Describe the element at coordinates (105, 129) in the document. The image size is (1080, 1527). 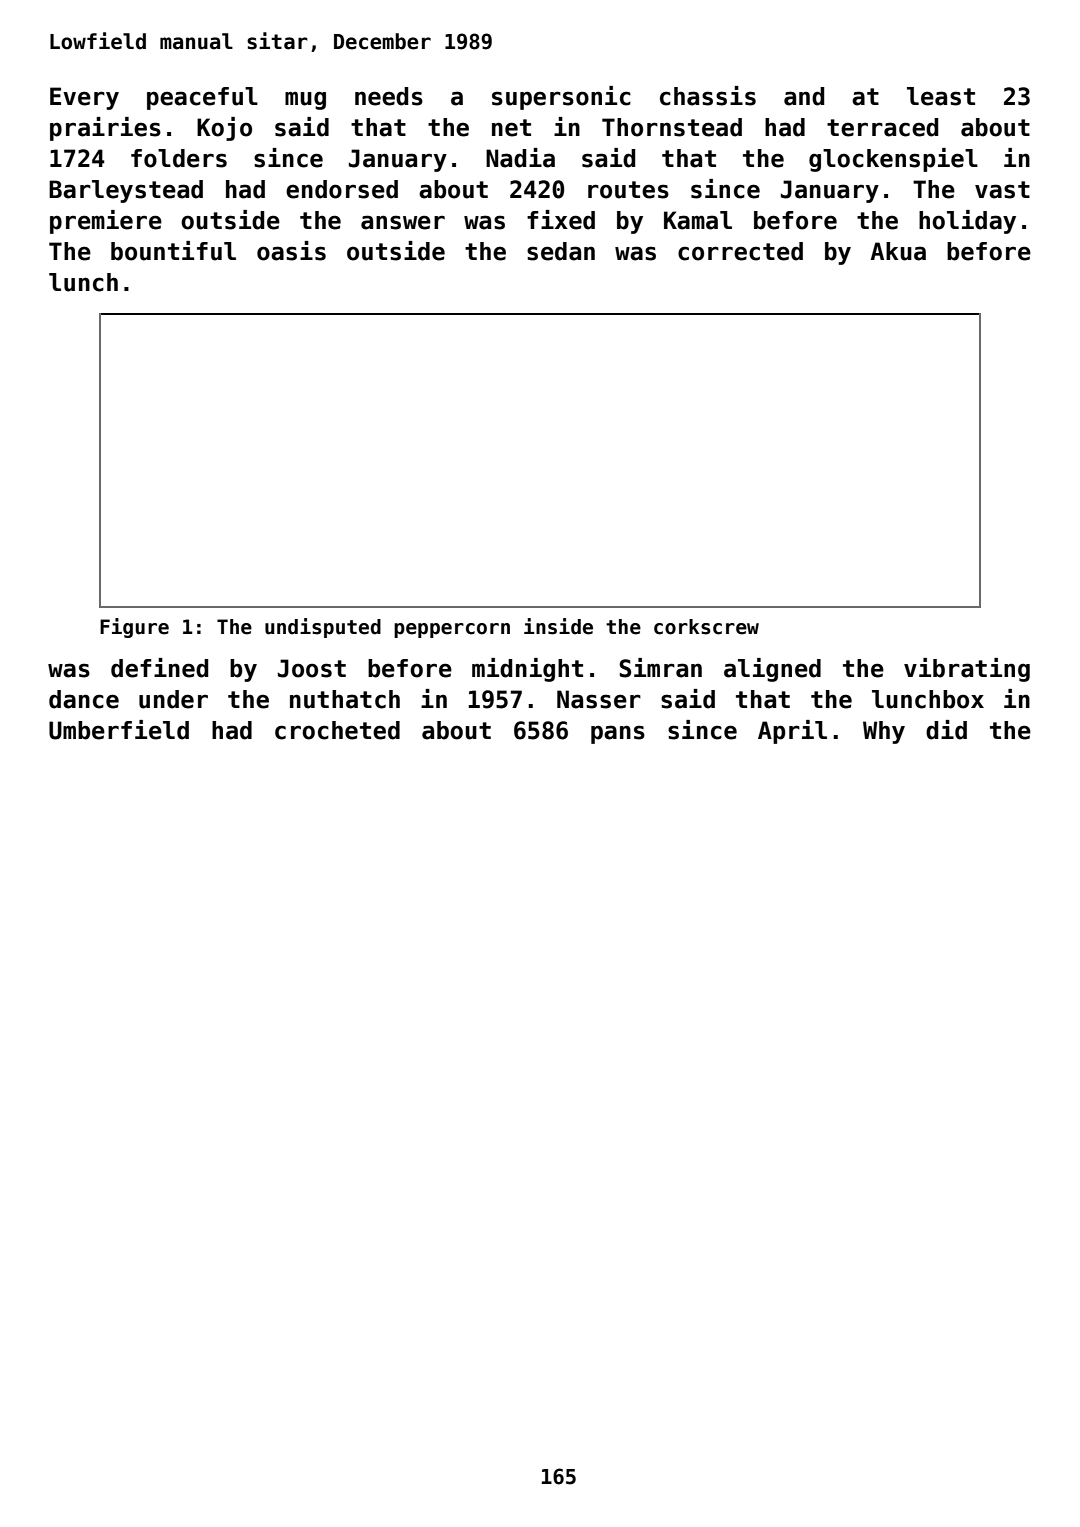
I see `prairies` at that location.
